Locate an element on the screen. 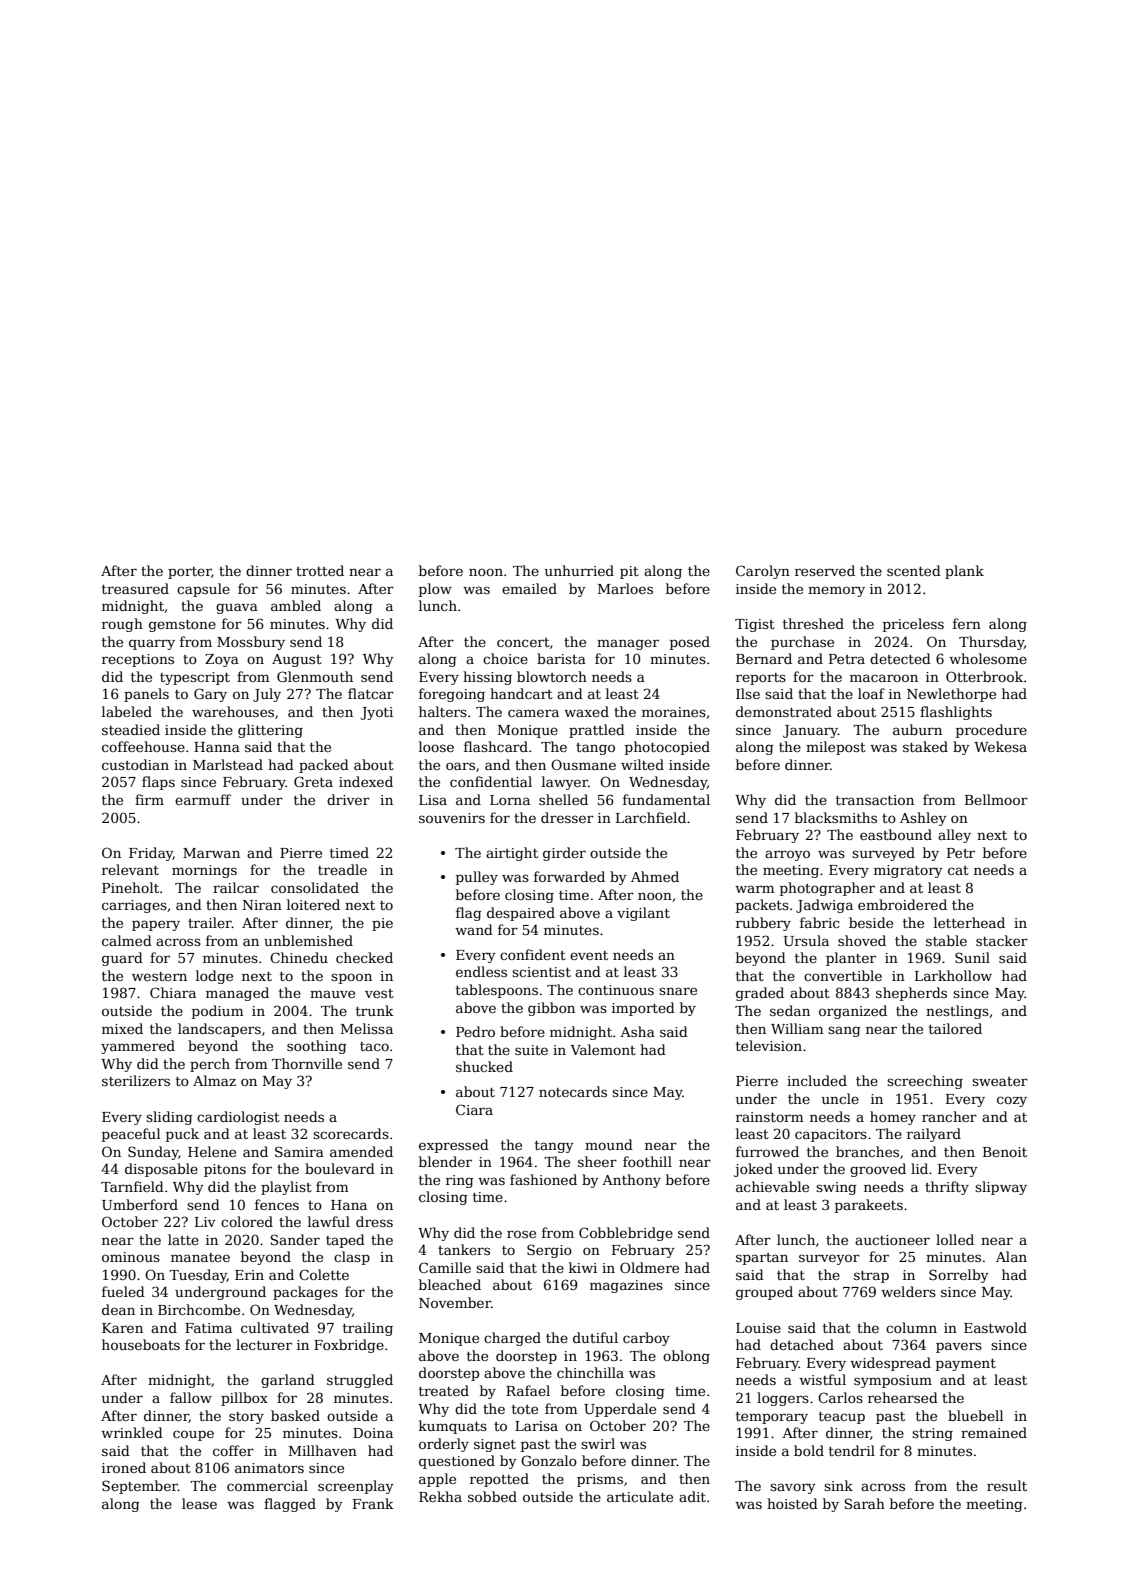 The height and width of the screenshot is (1596, 1129). flashcard is located at coordinates (496, 746).
